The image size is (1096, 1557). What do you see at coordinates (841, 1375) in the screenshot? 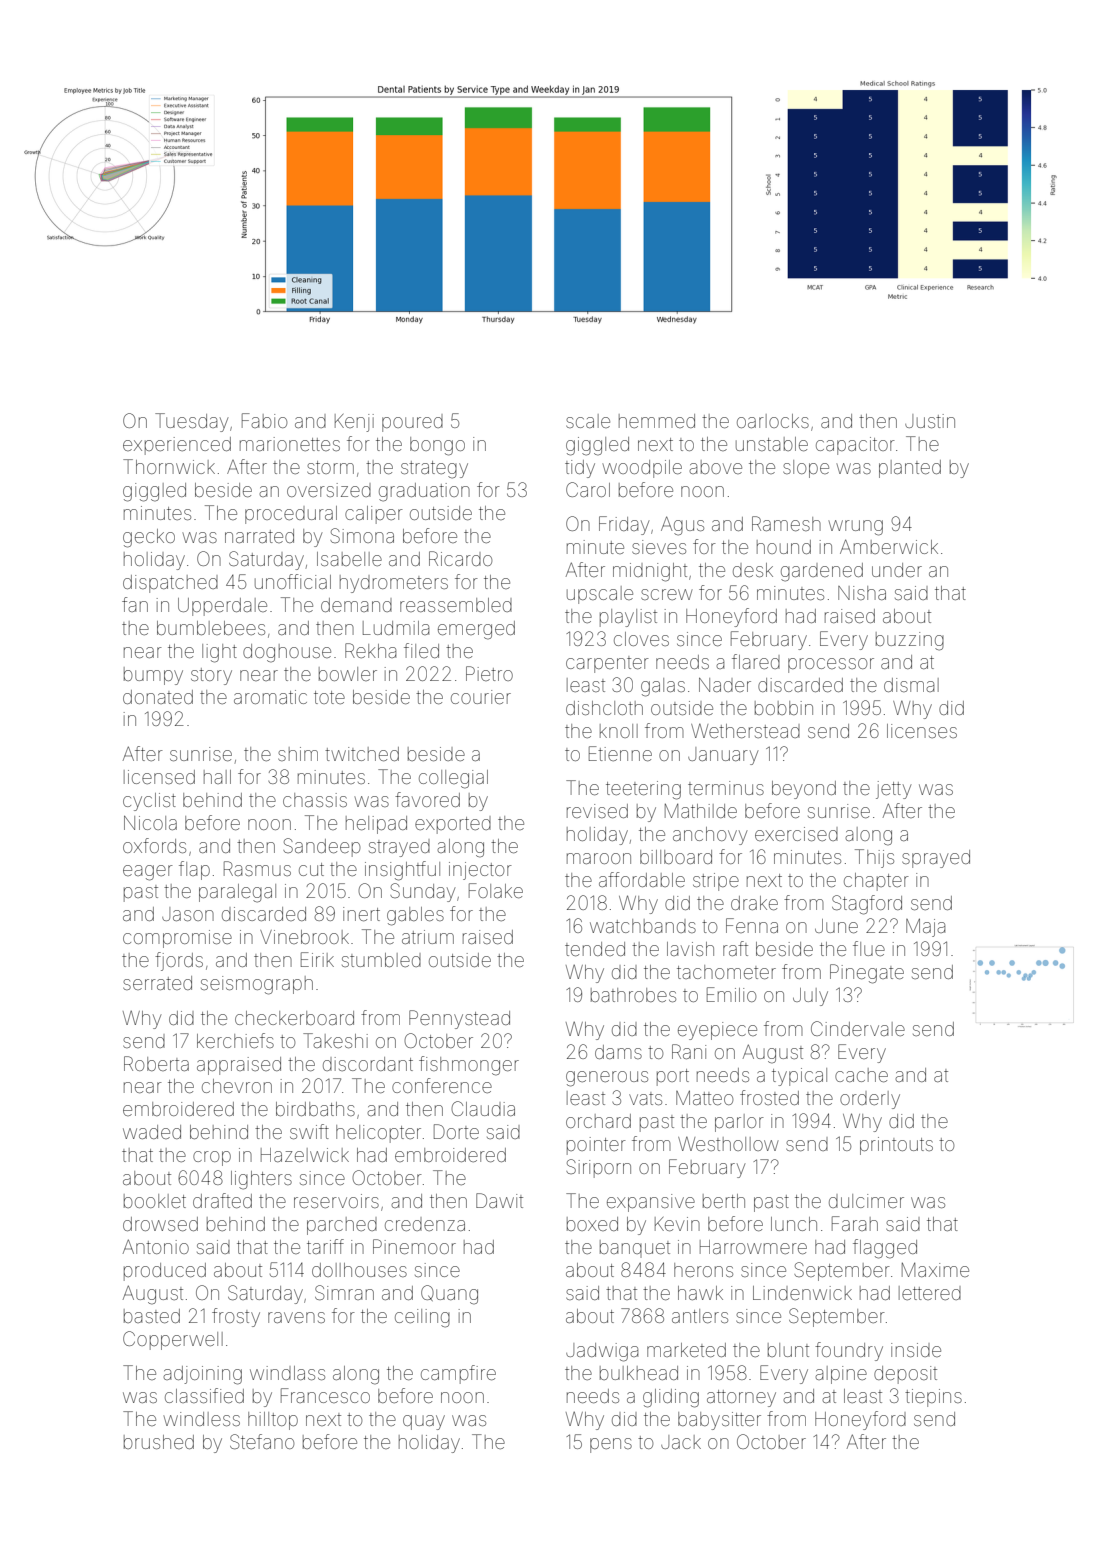
I see `alpine` at bounding box center [841, 1375].
